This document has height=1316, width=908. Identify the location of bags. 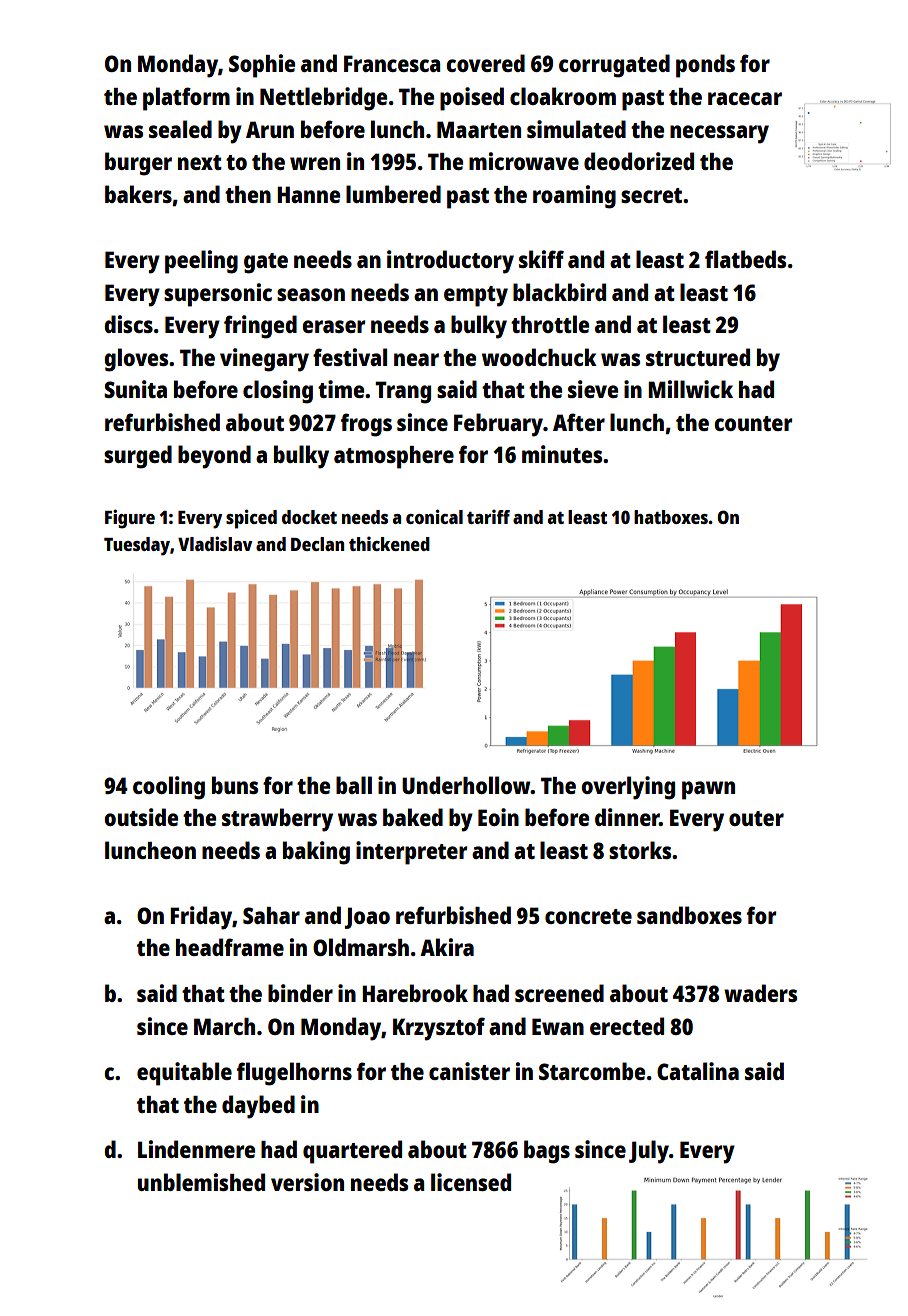
(547, 1152).
